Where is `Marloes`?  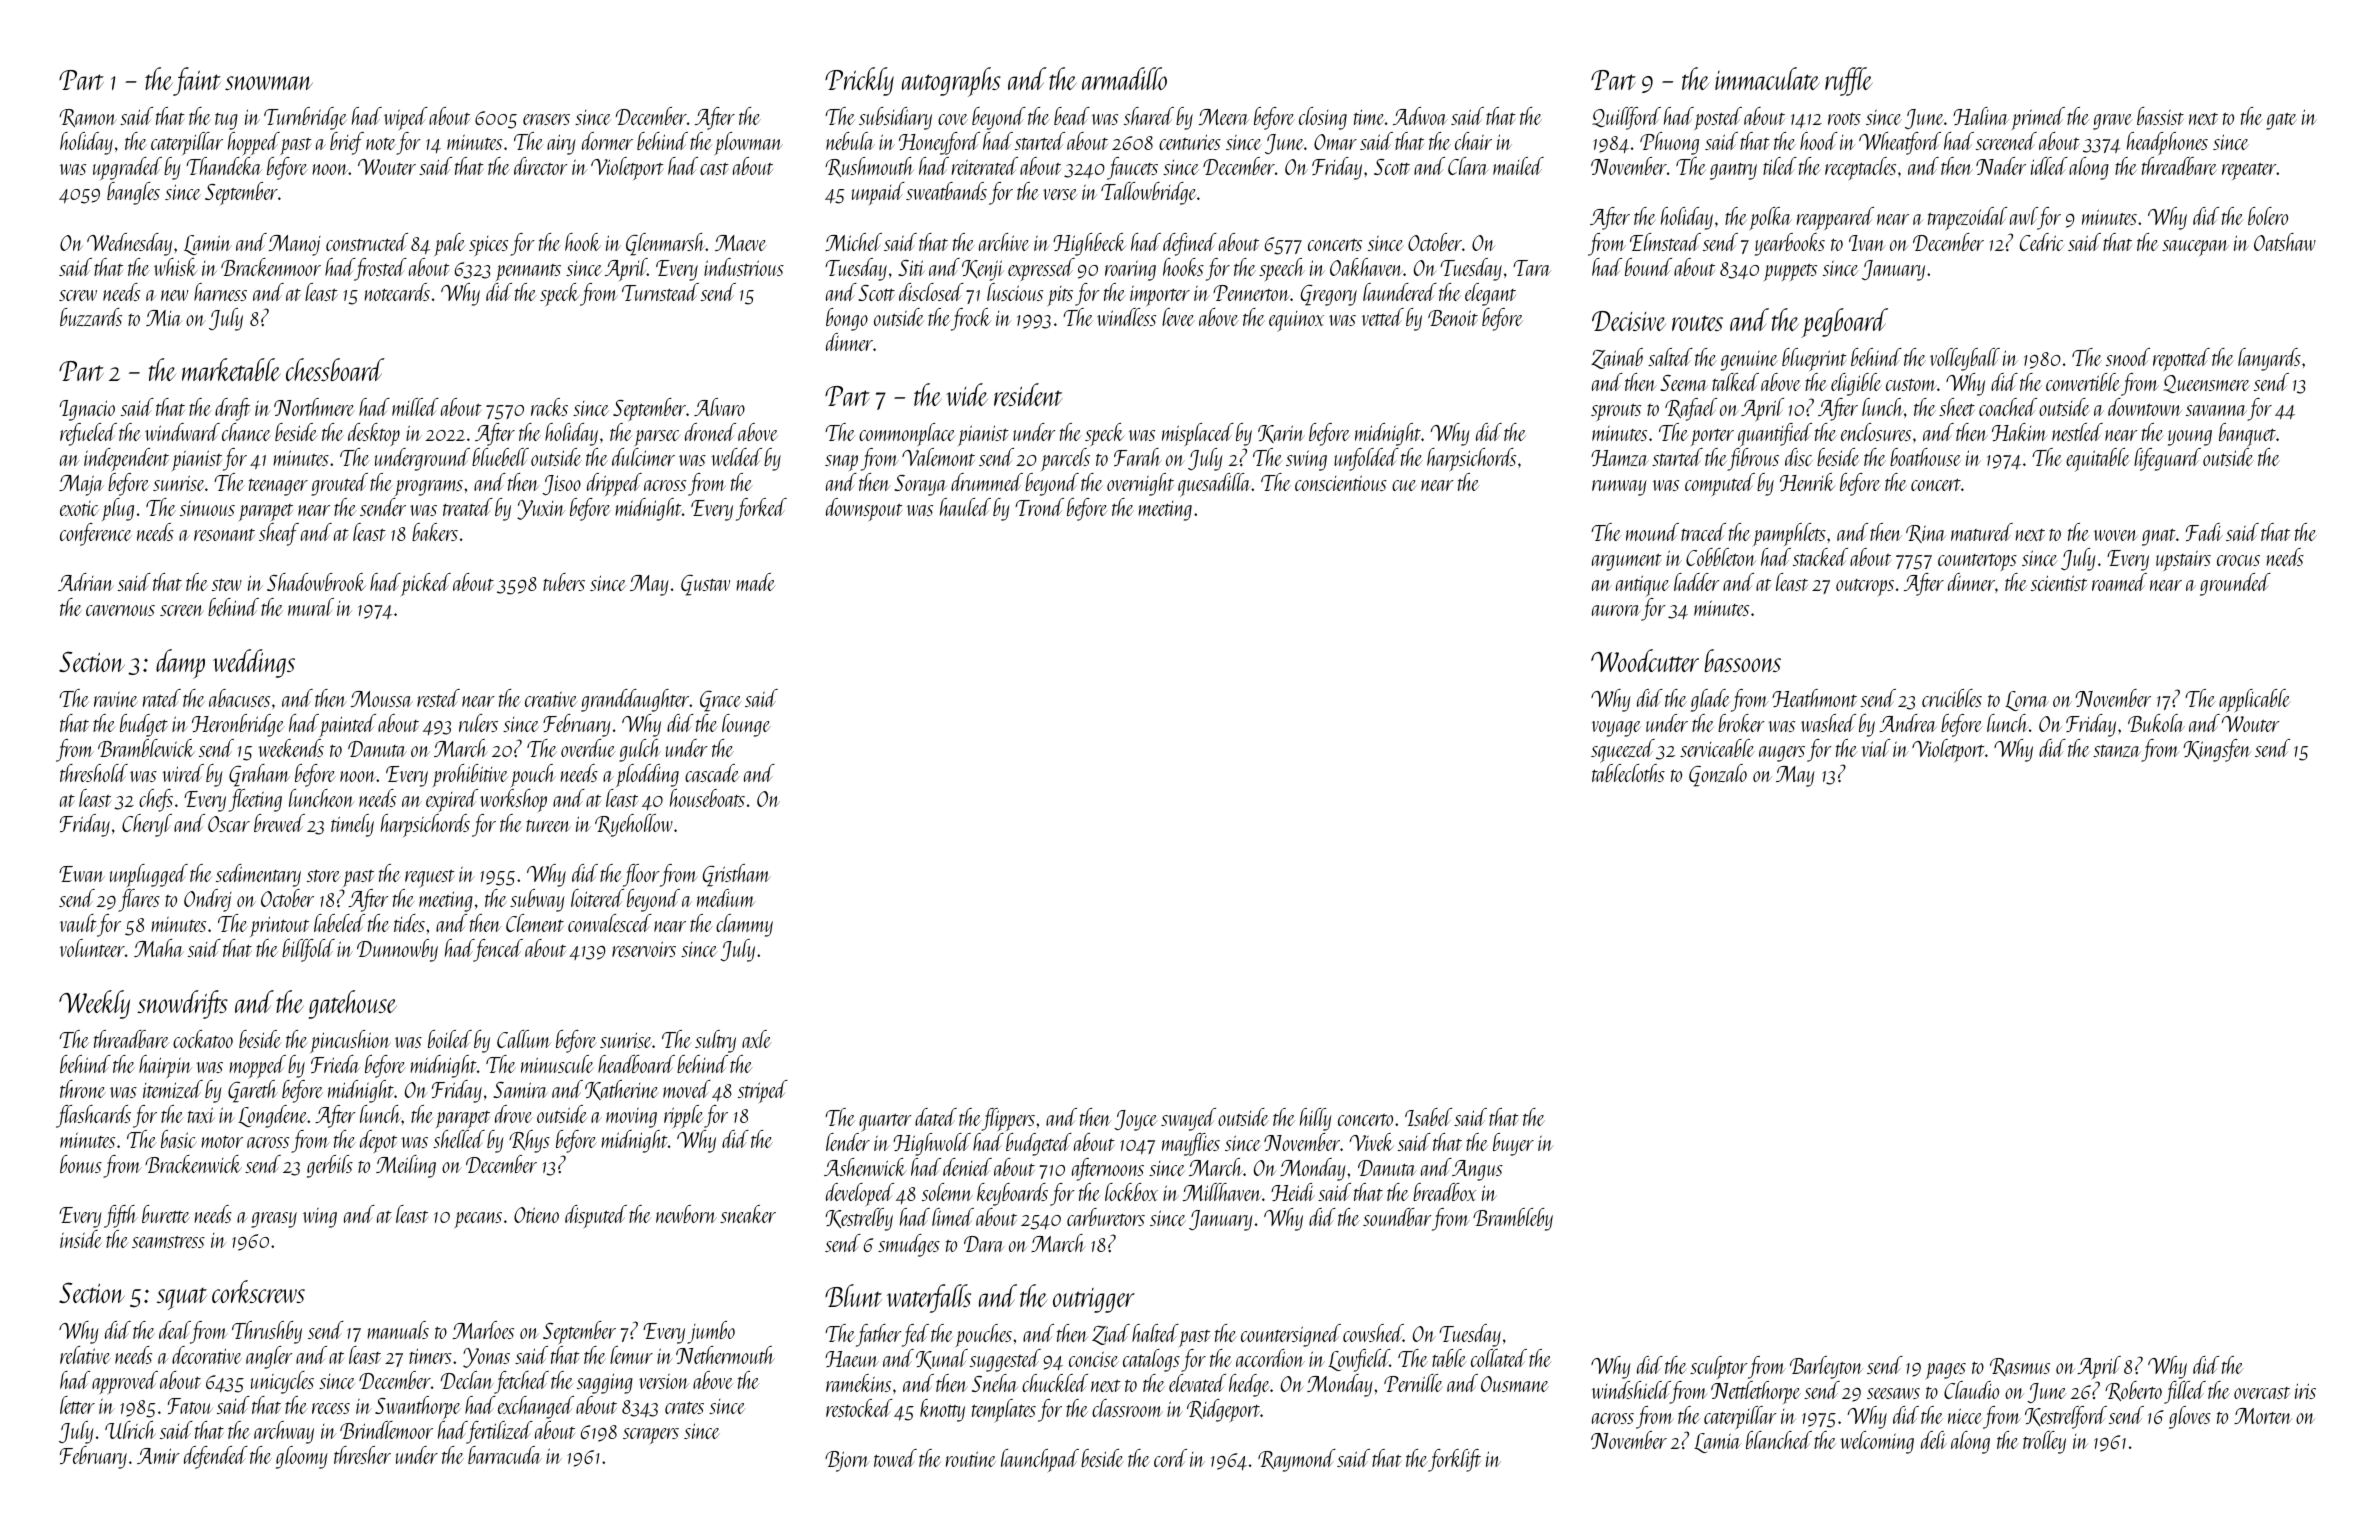
Marloes is located at coordinates (483, 1330).
